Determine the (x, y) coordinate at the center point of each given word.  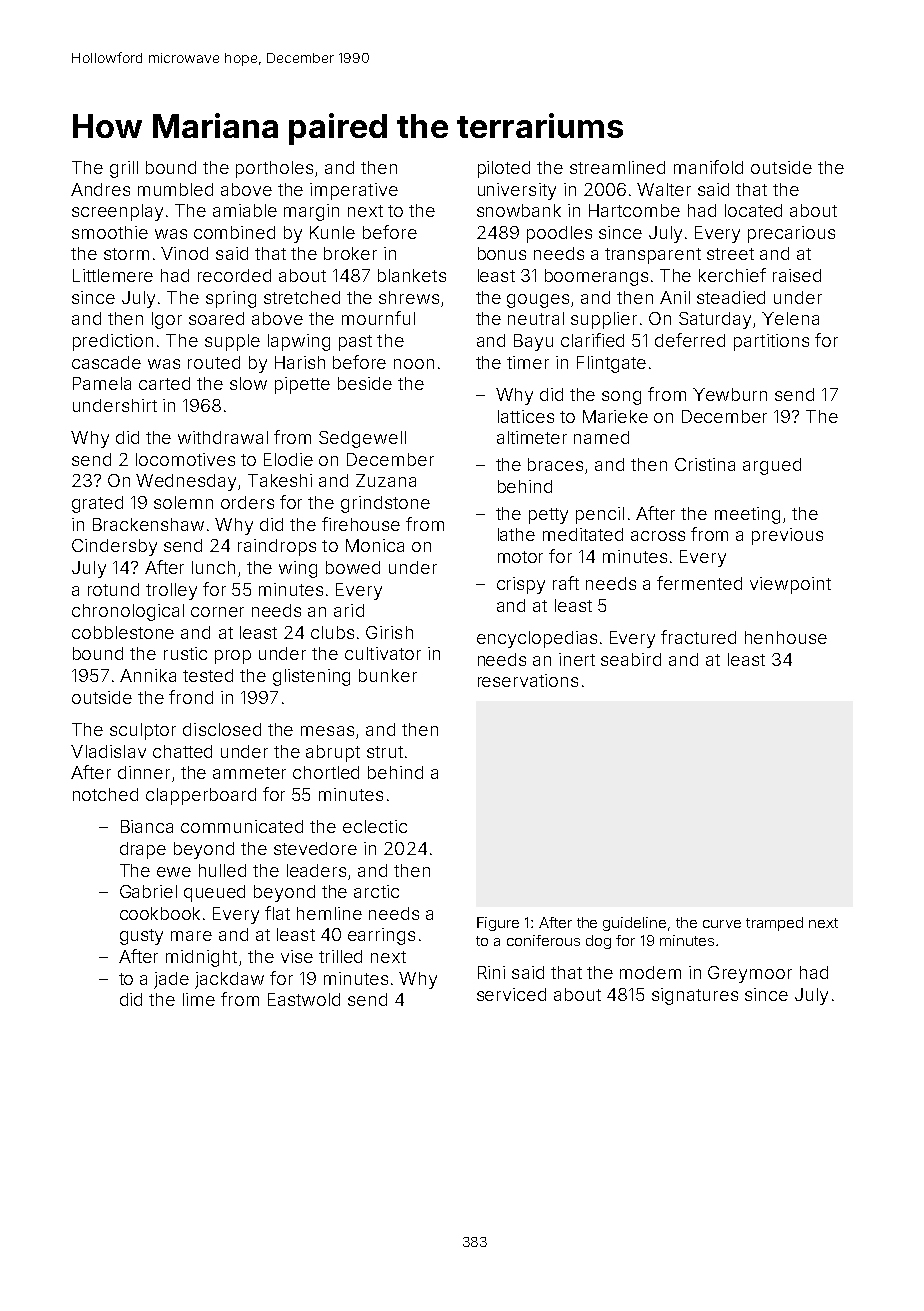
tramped (774, 924)
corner (217, 612)
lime (199, 999)
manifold (708, 167)
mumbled (175, 189)
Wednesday (186, 482)
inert (577, 659)
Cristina (705, 464)
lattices (526, 416)
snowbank (519, 210)
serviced (511, 994)
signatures (695, 996)
